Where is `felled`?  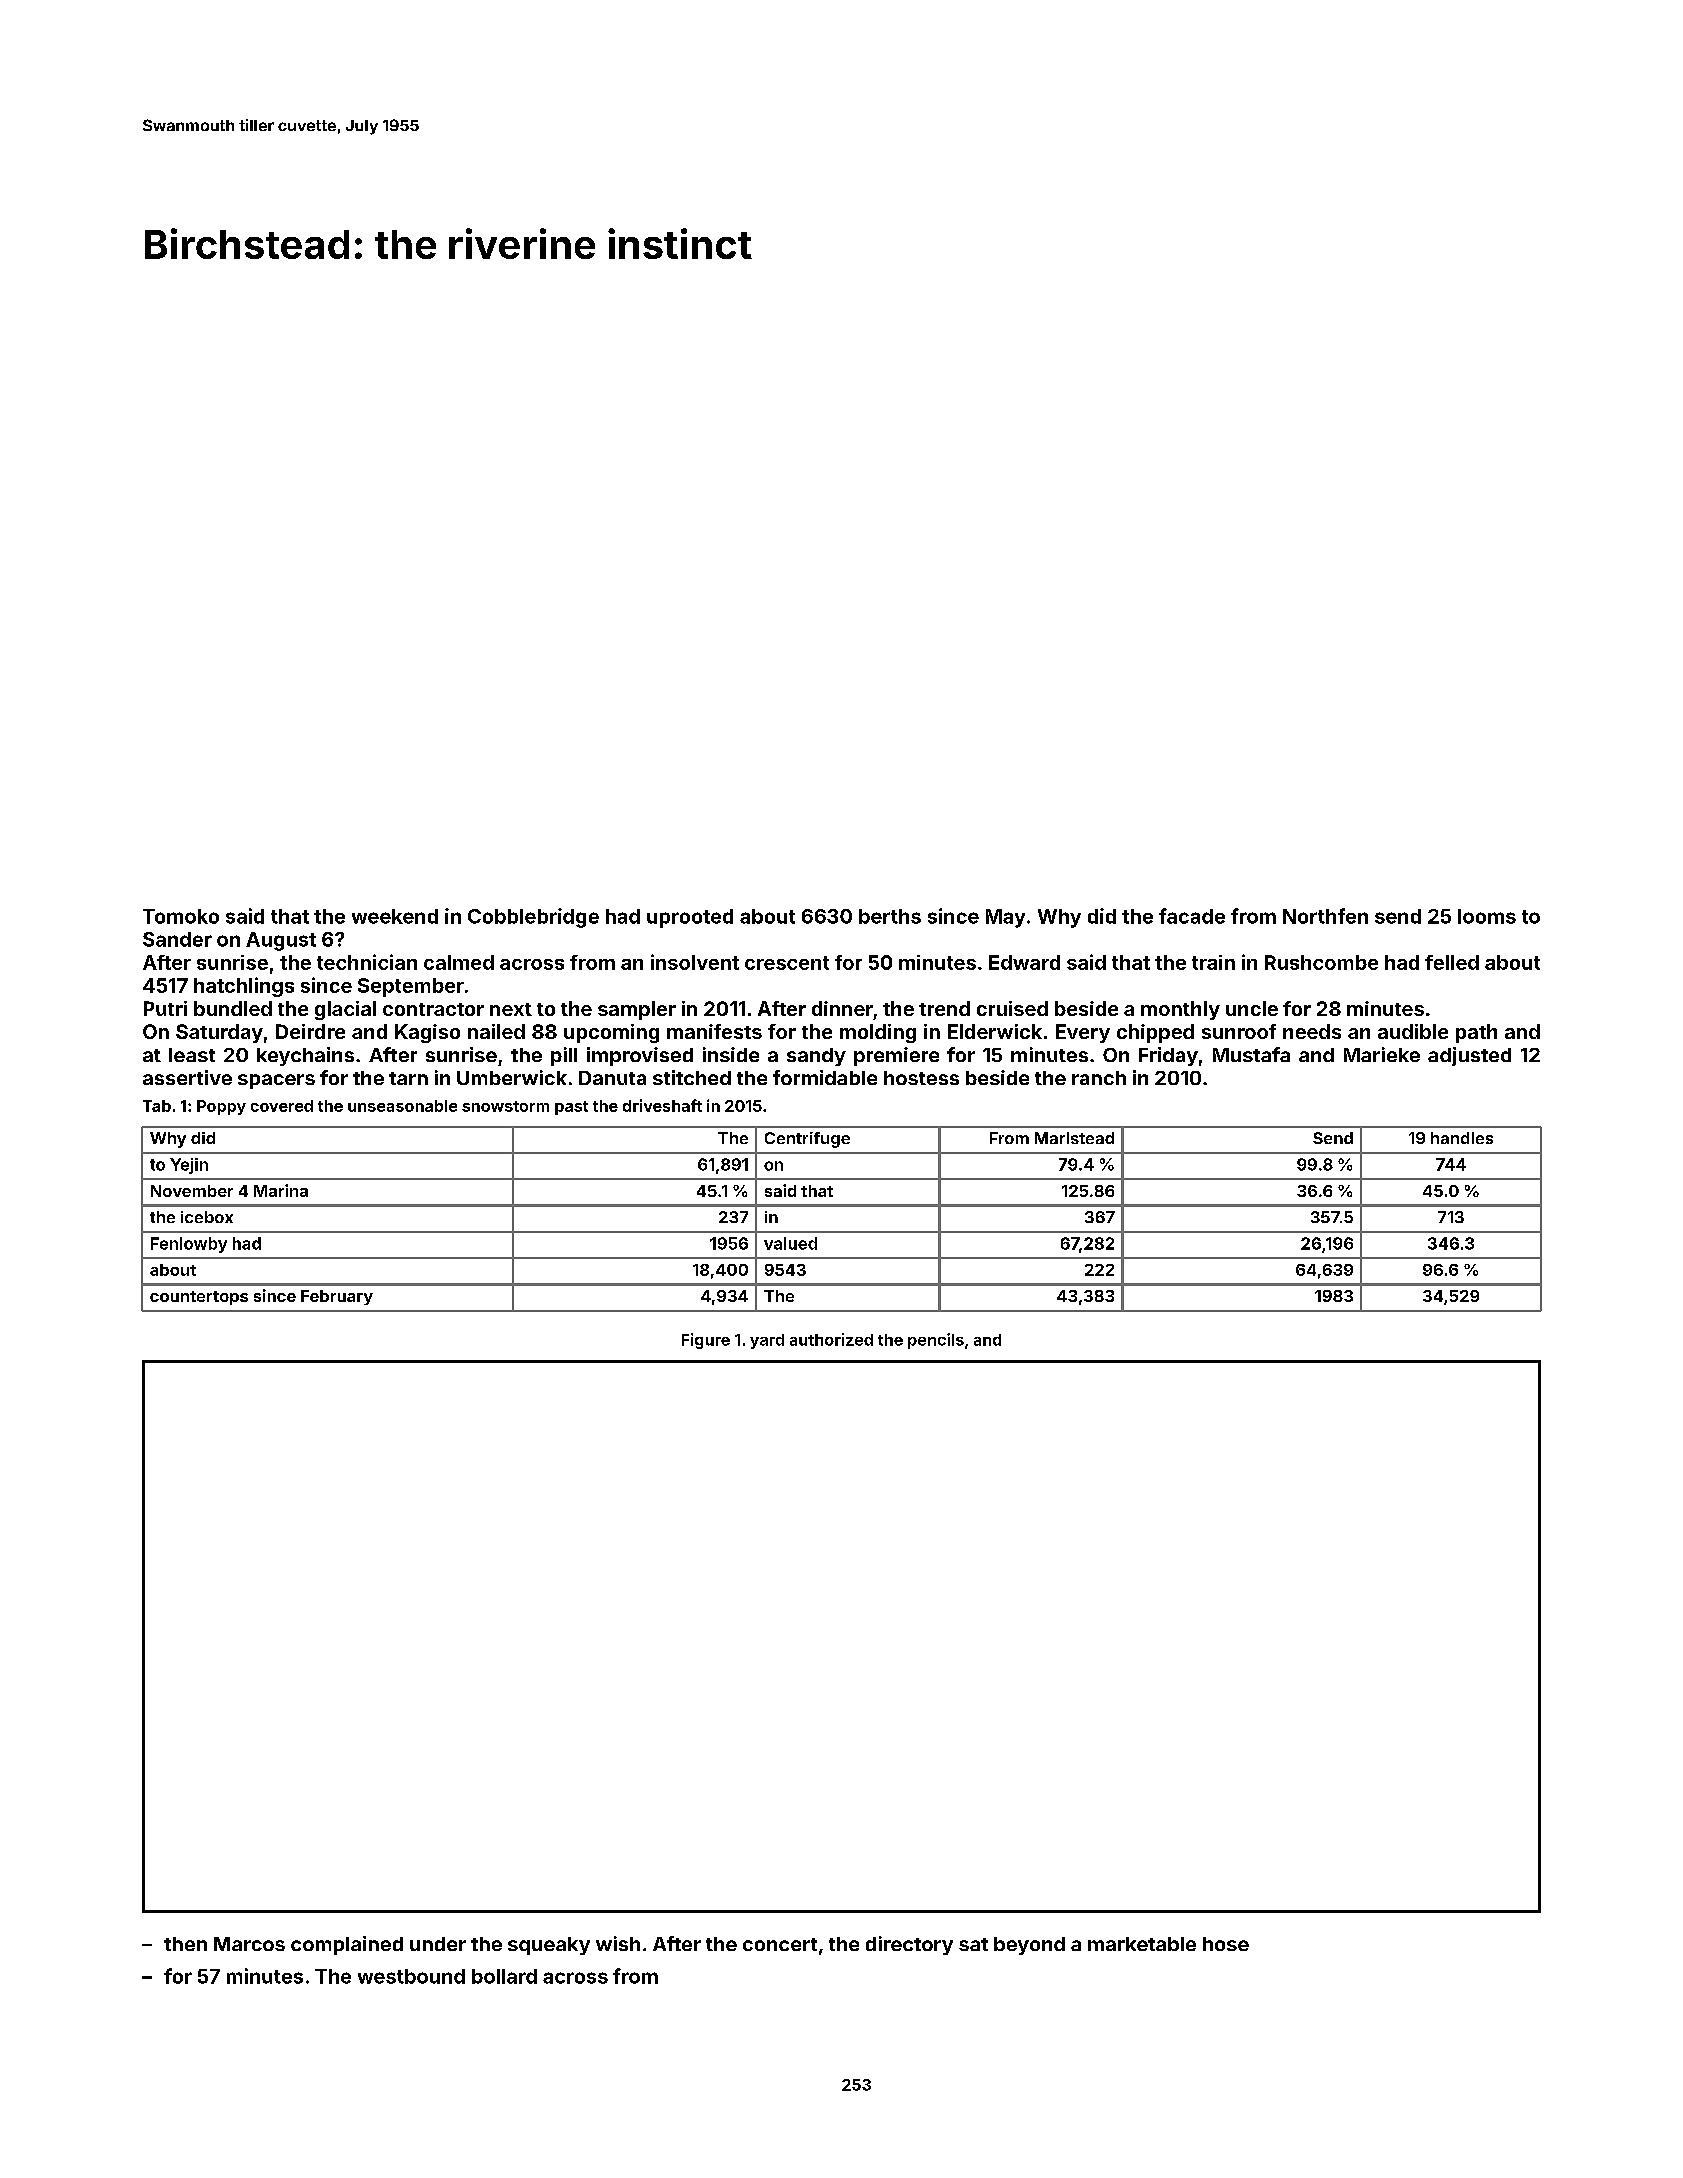 felled is located at coordinates (1452, 962).
